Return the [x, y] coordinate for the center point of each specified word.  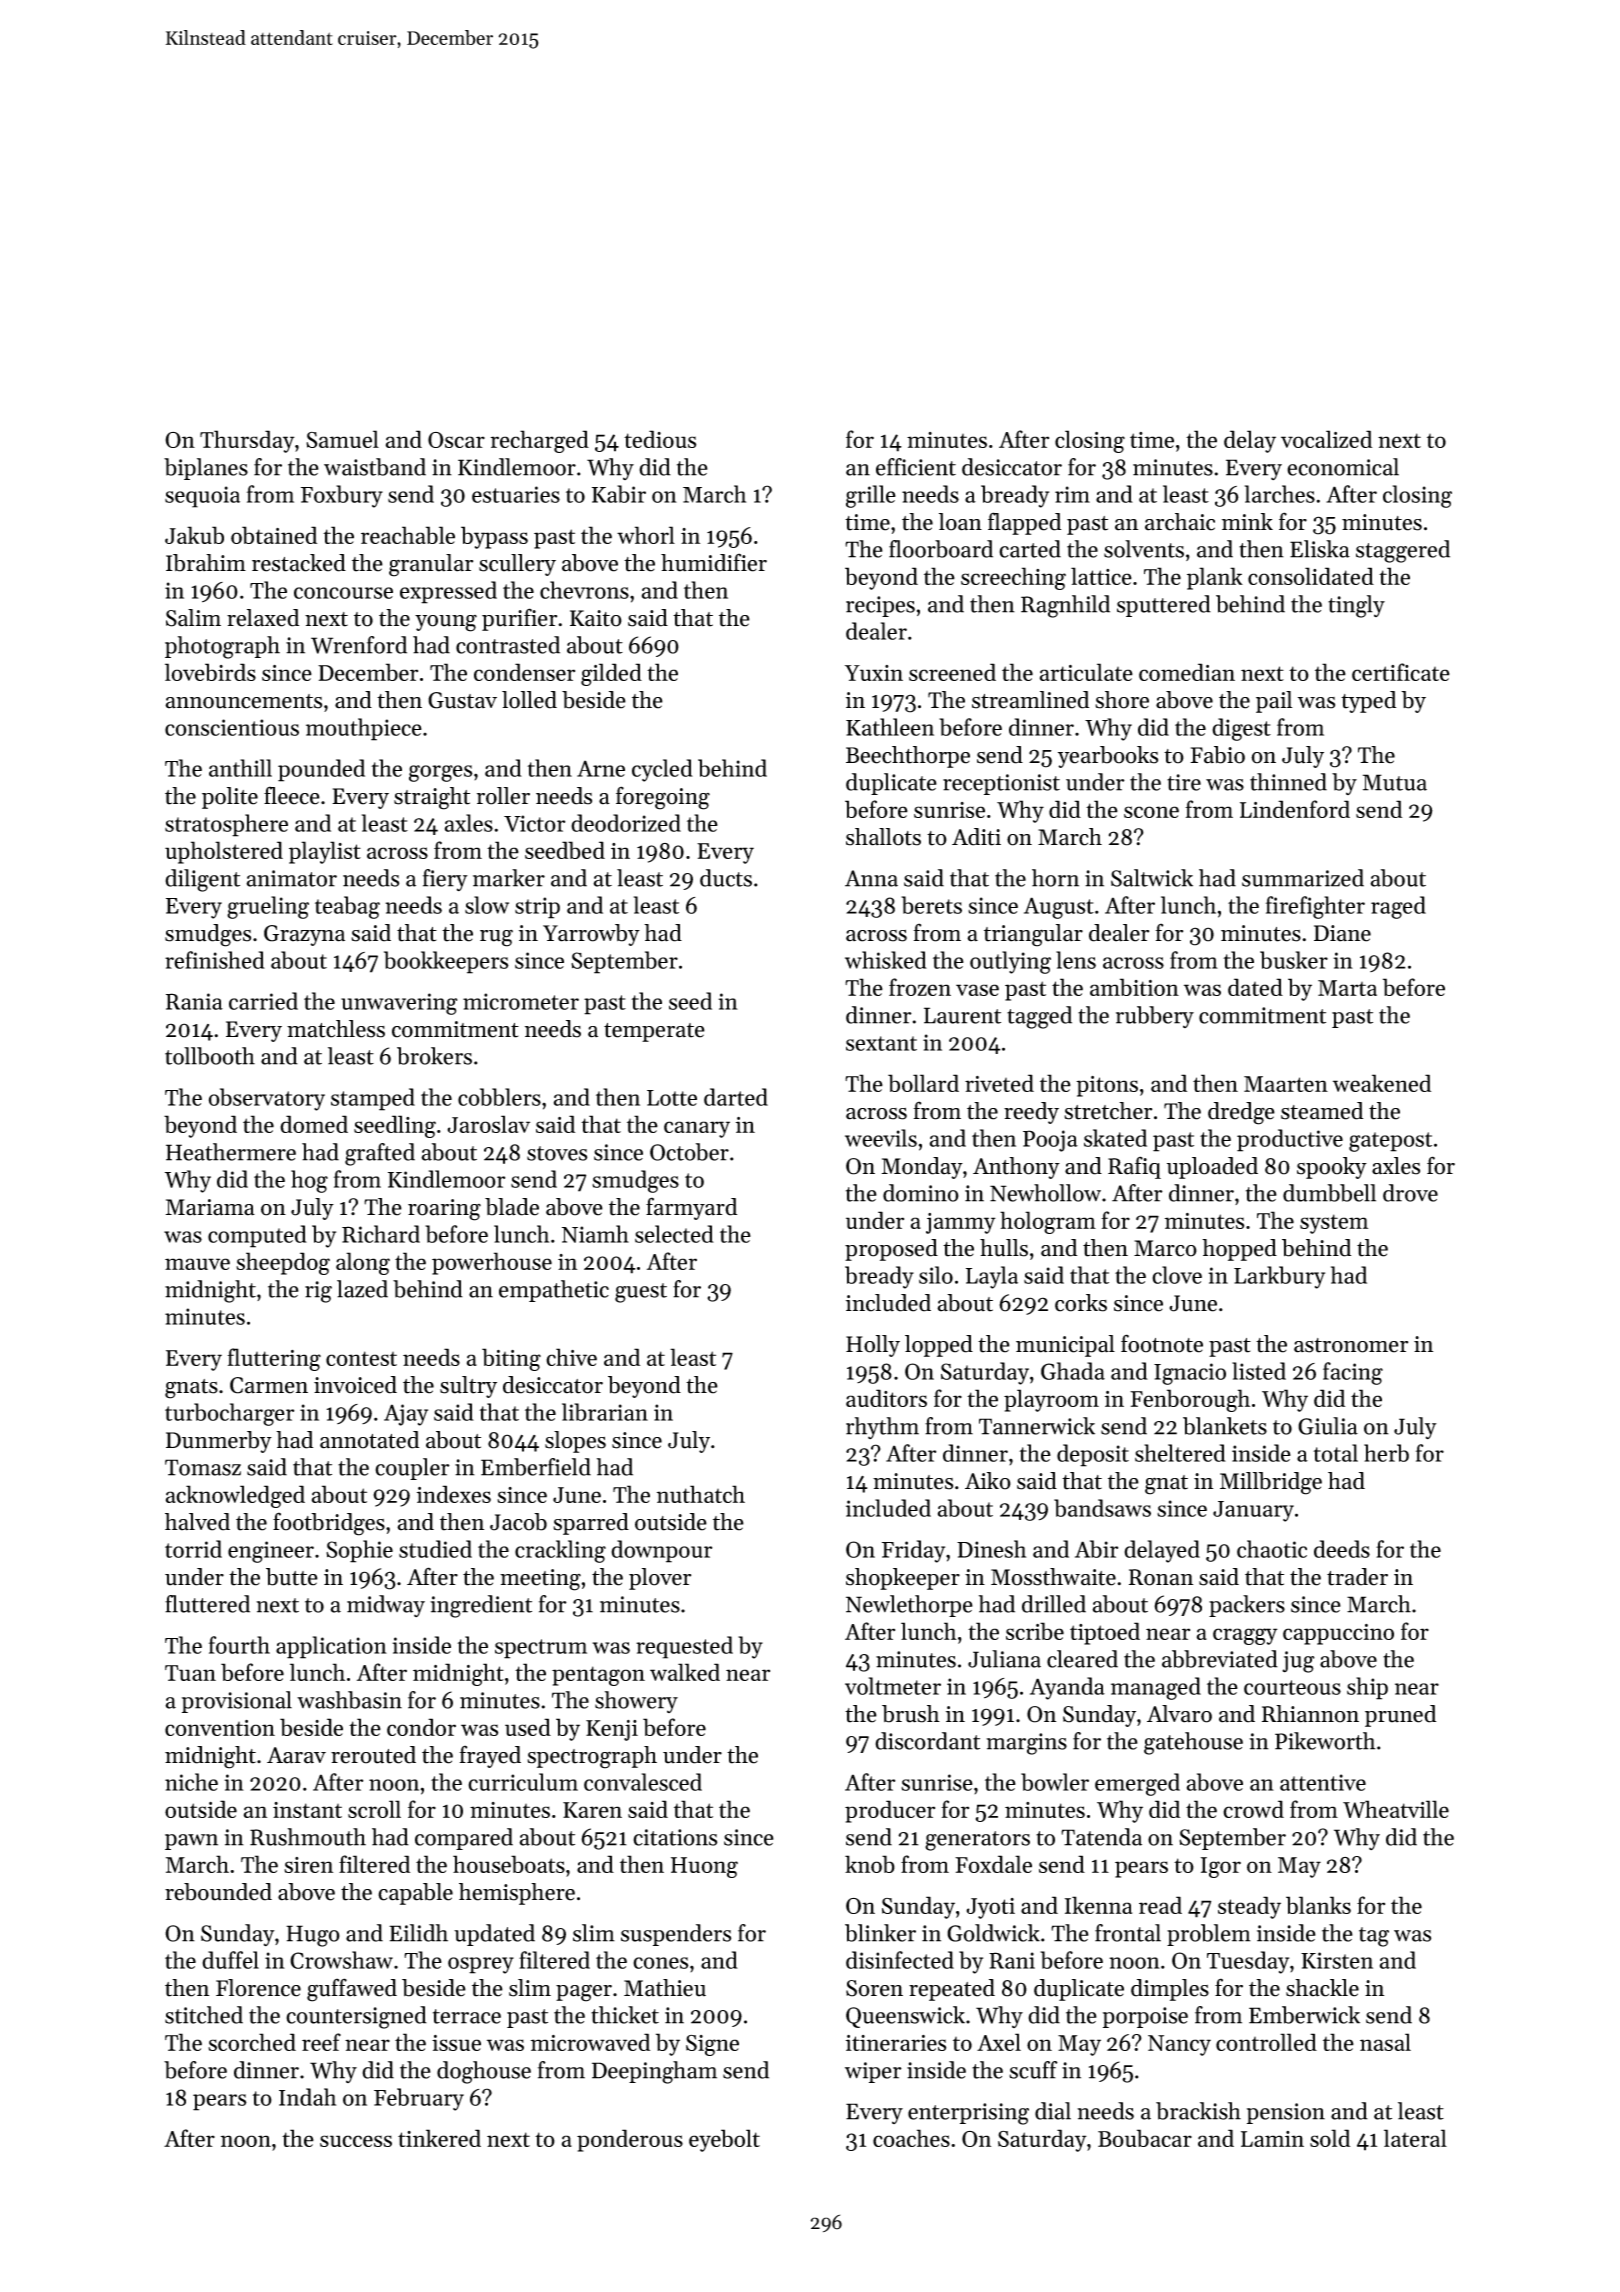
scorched [252, 2042]
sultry [468, 1387]
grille [871, 496]
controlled [1266, 2042]
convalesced [643, 1782]
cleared [1082, 1659]
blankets [1225, 1426]
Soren [874, 1988]
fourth [239, 1645]
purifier [519, 619]
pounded [321, 770]
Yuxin [874, 673]
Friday [913, 1551]
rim [1072, 494]
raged [1398, 907]
